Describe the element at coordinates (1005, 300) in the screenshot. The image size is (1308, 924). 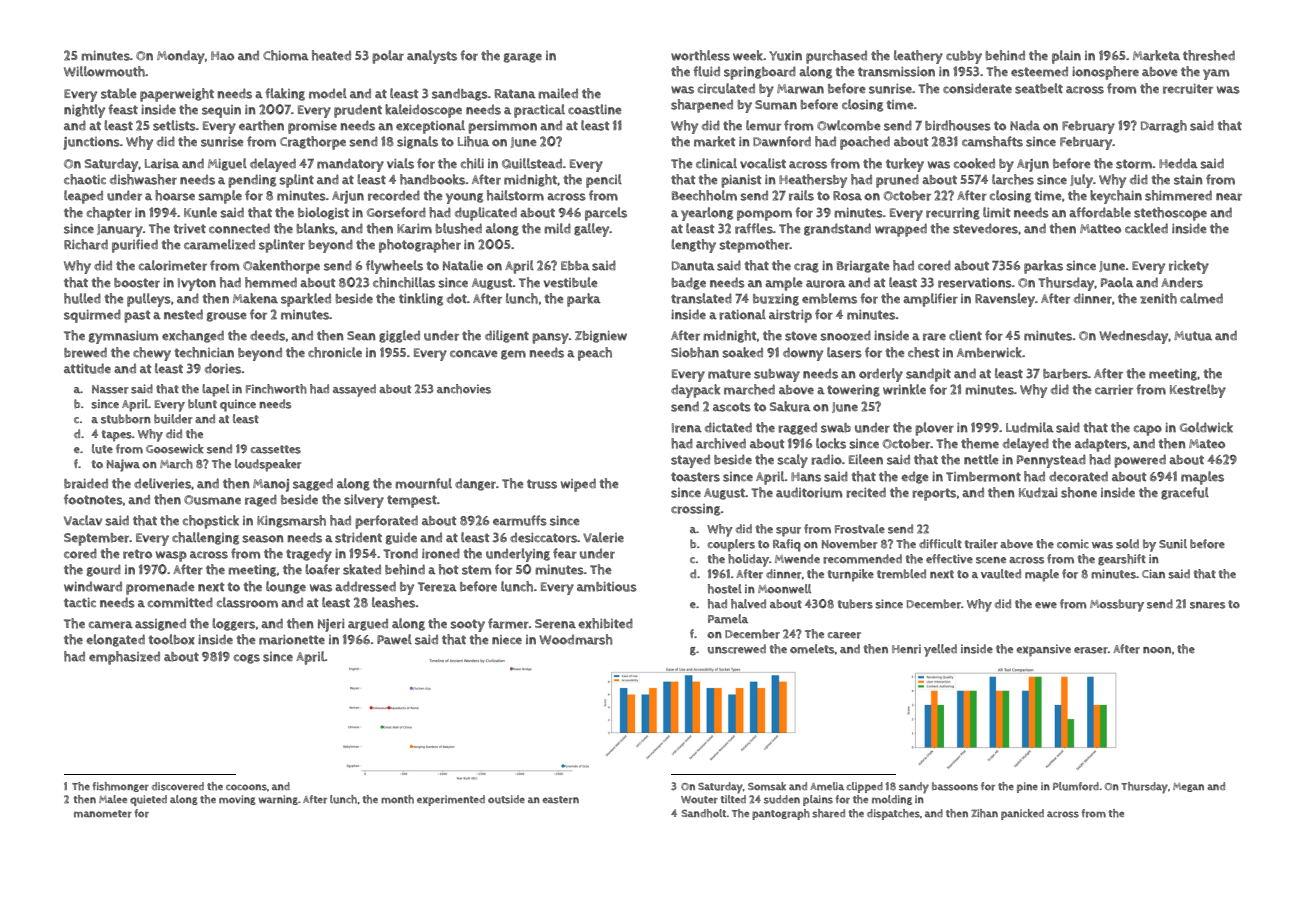
I see `Ravensley` at that location.
